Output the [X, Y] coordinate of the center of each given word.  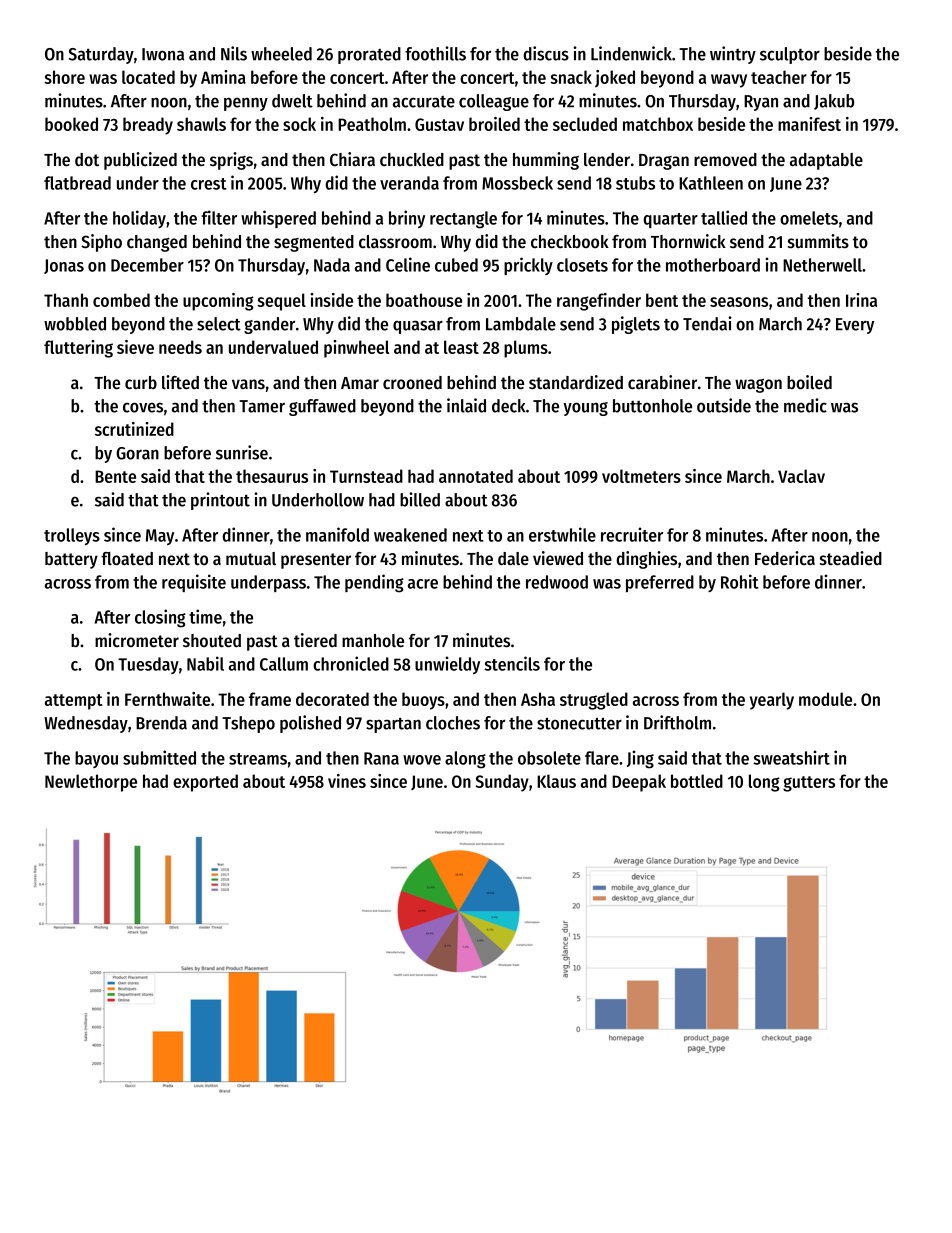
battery [71, 560]
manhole [373, 640]
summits [818, 241]
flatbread [77, 183]
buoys [423, 701]
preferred [660, 583]
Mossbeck [517, 183]
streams [258, 759]
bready [148, 126]
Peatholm [372, 124]
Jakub [834, 102]
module [825, 699]
